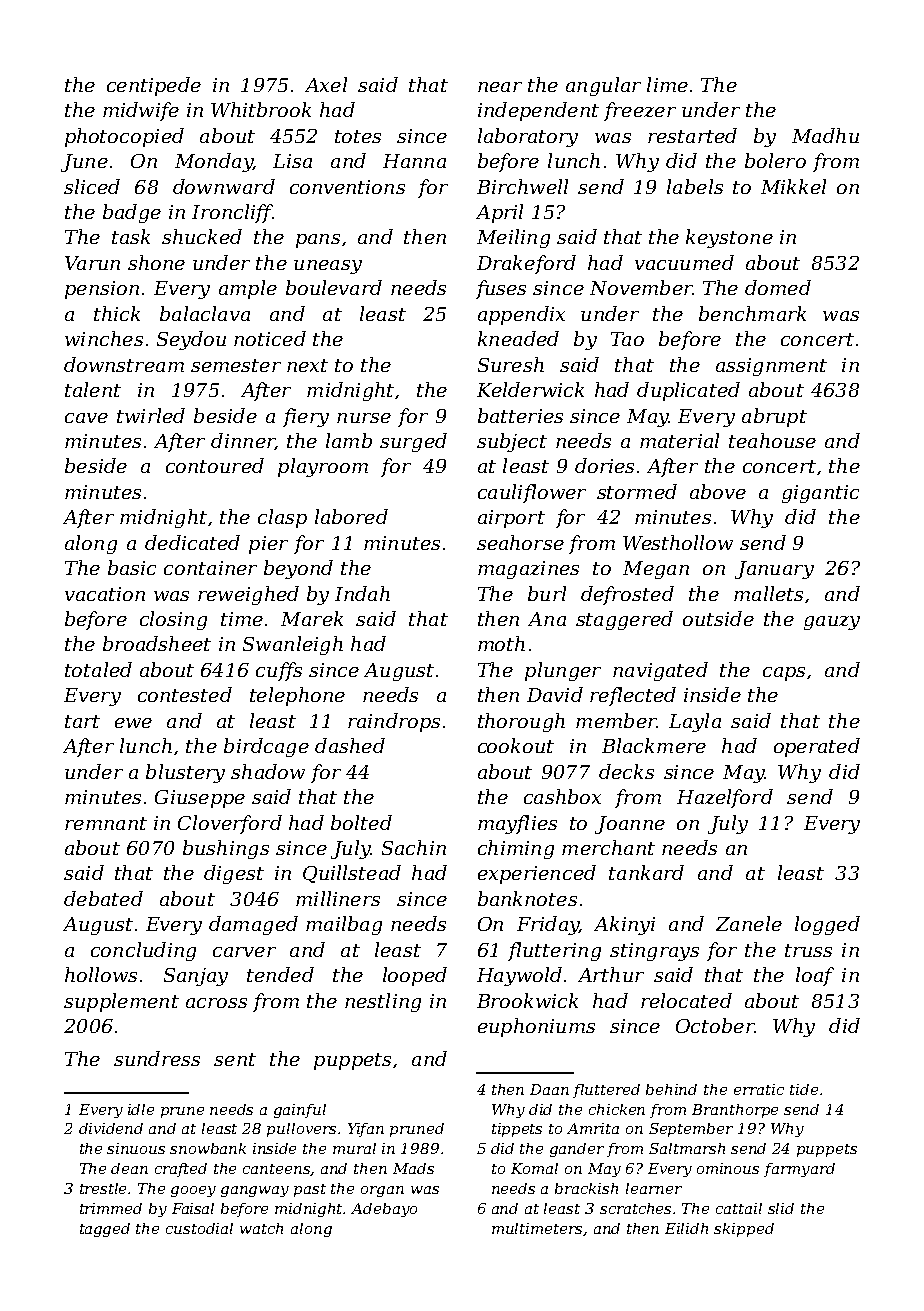  Describe the element at coordinates (361, 822) in the screenshot. I see `bolted` at that location.
